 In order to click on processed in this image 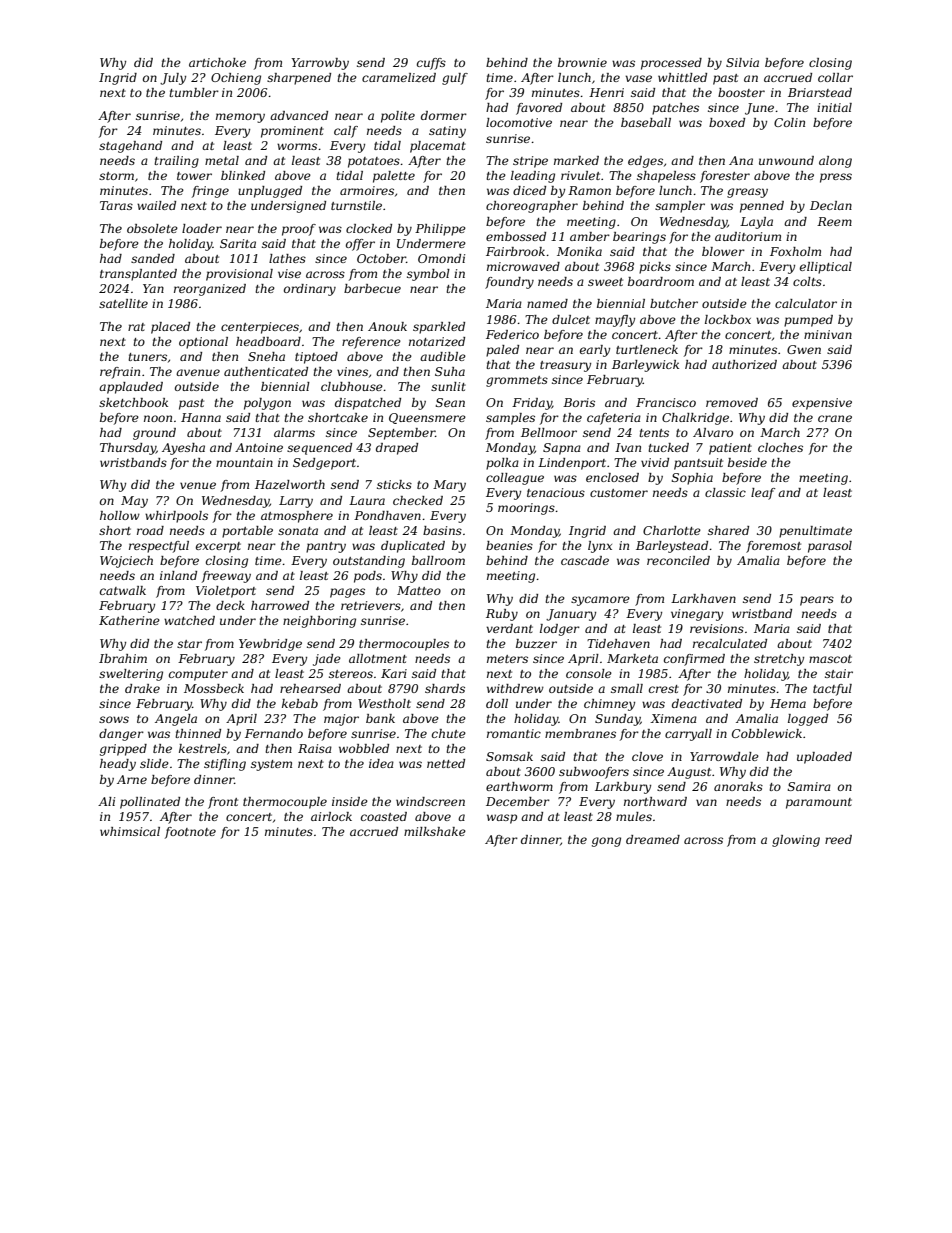, I will do `click(671, 64)`.
